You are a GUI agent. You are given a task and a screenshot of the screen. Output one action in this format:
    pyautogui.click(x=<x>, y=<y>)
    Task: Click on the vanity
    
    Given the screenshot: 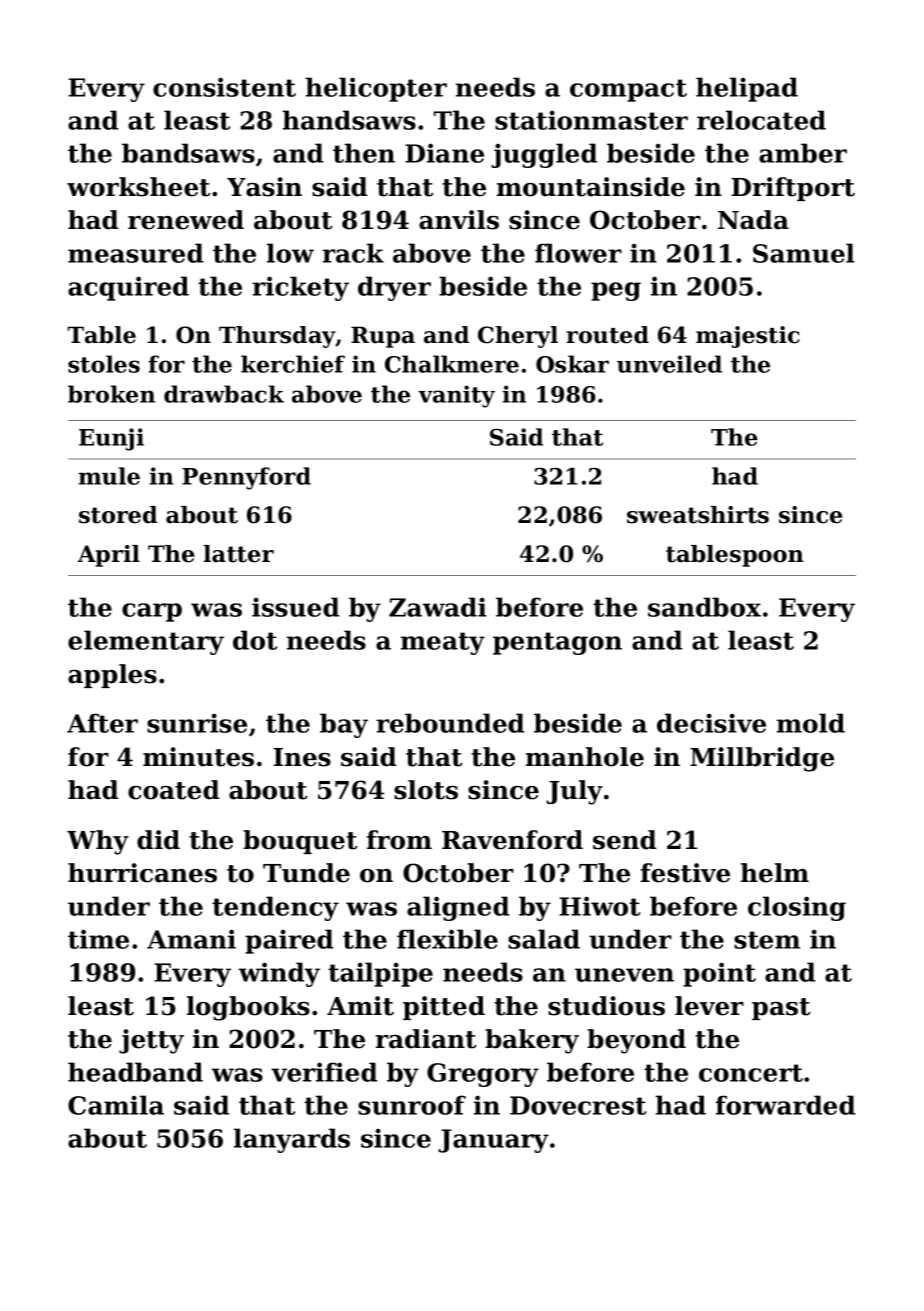 What is the action you would take?
    pyautogui.click(x=456, y=396)
